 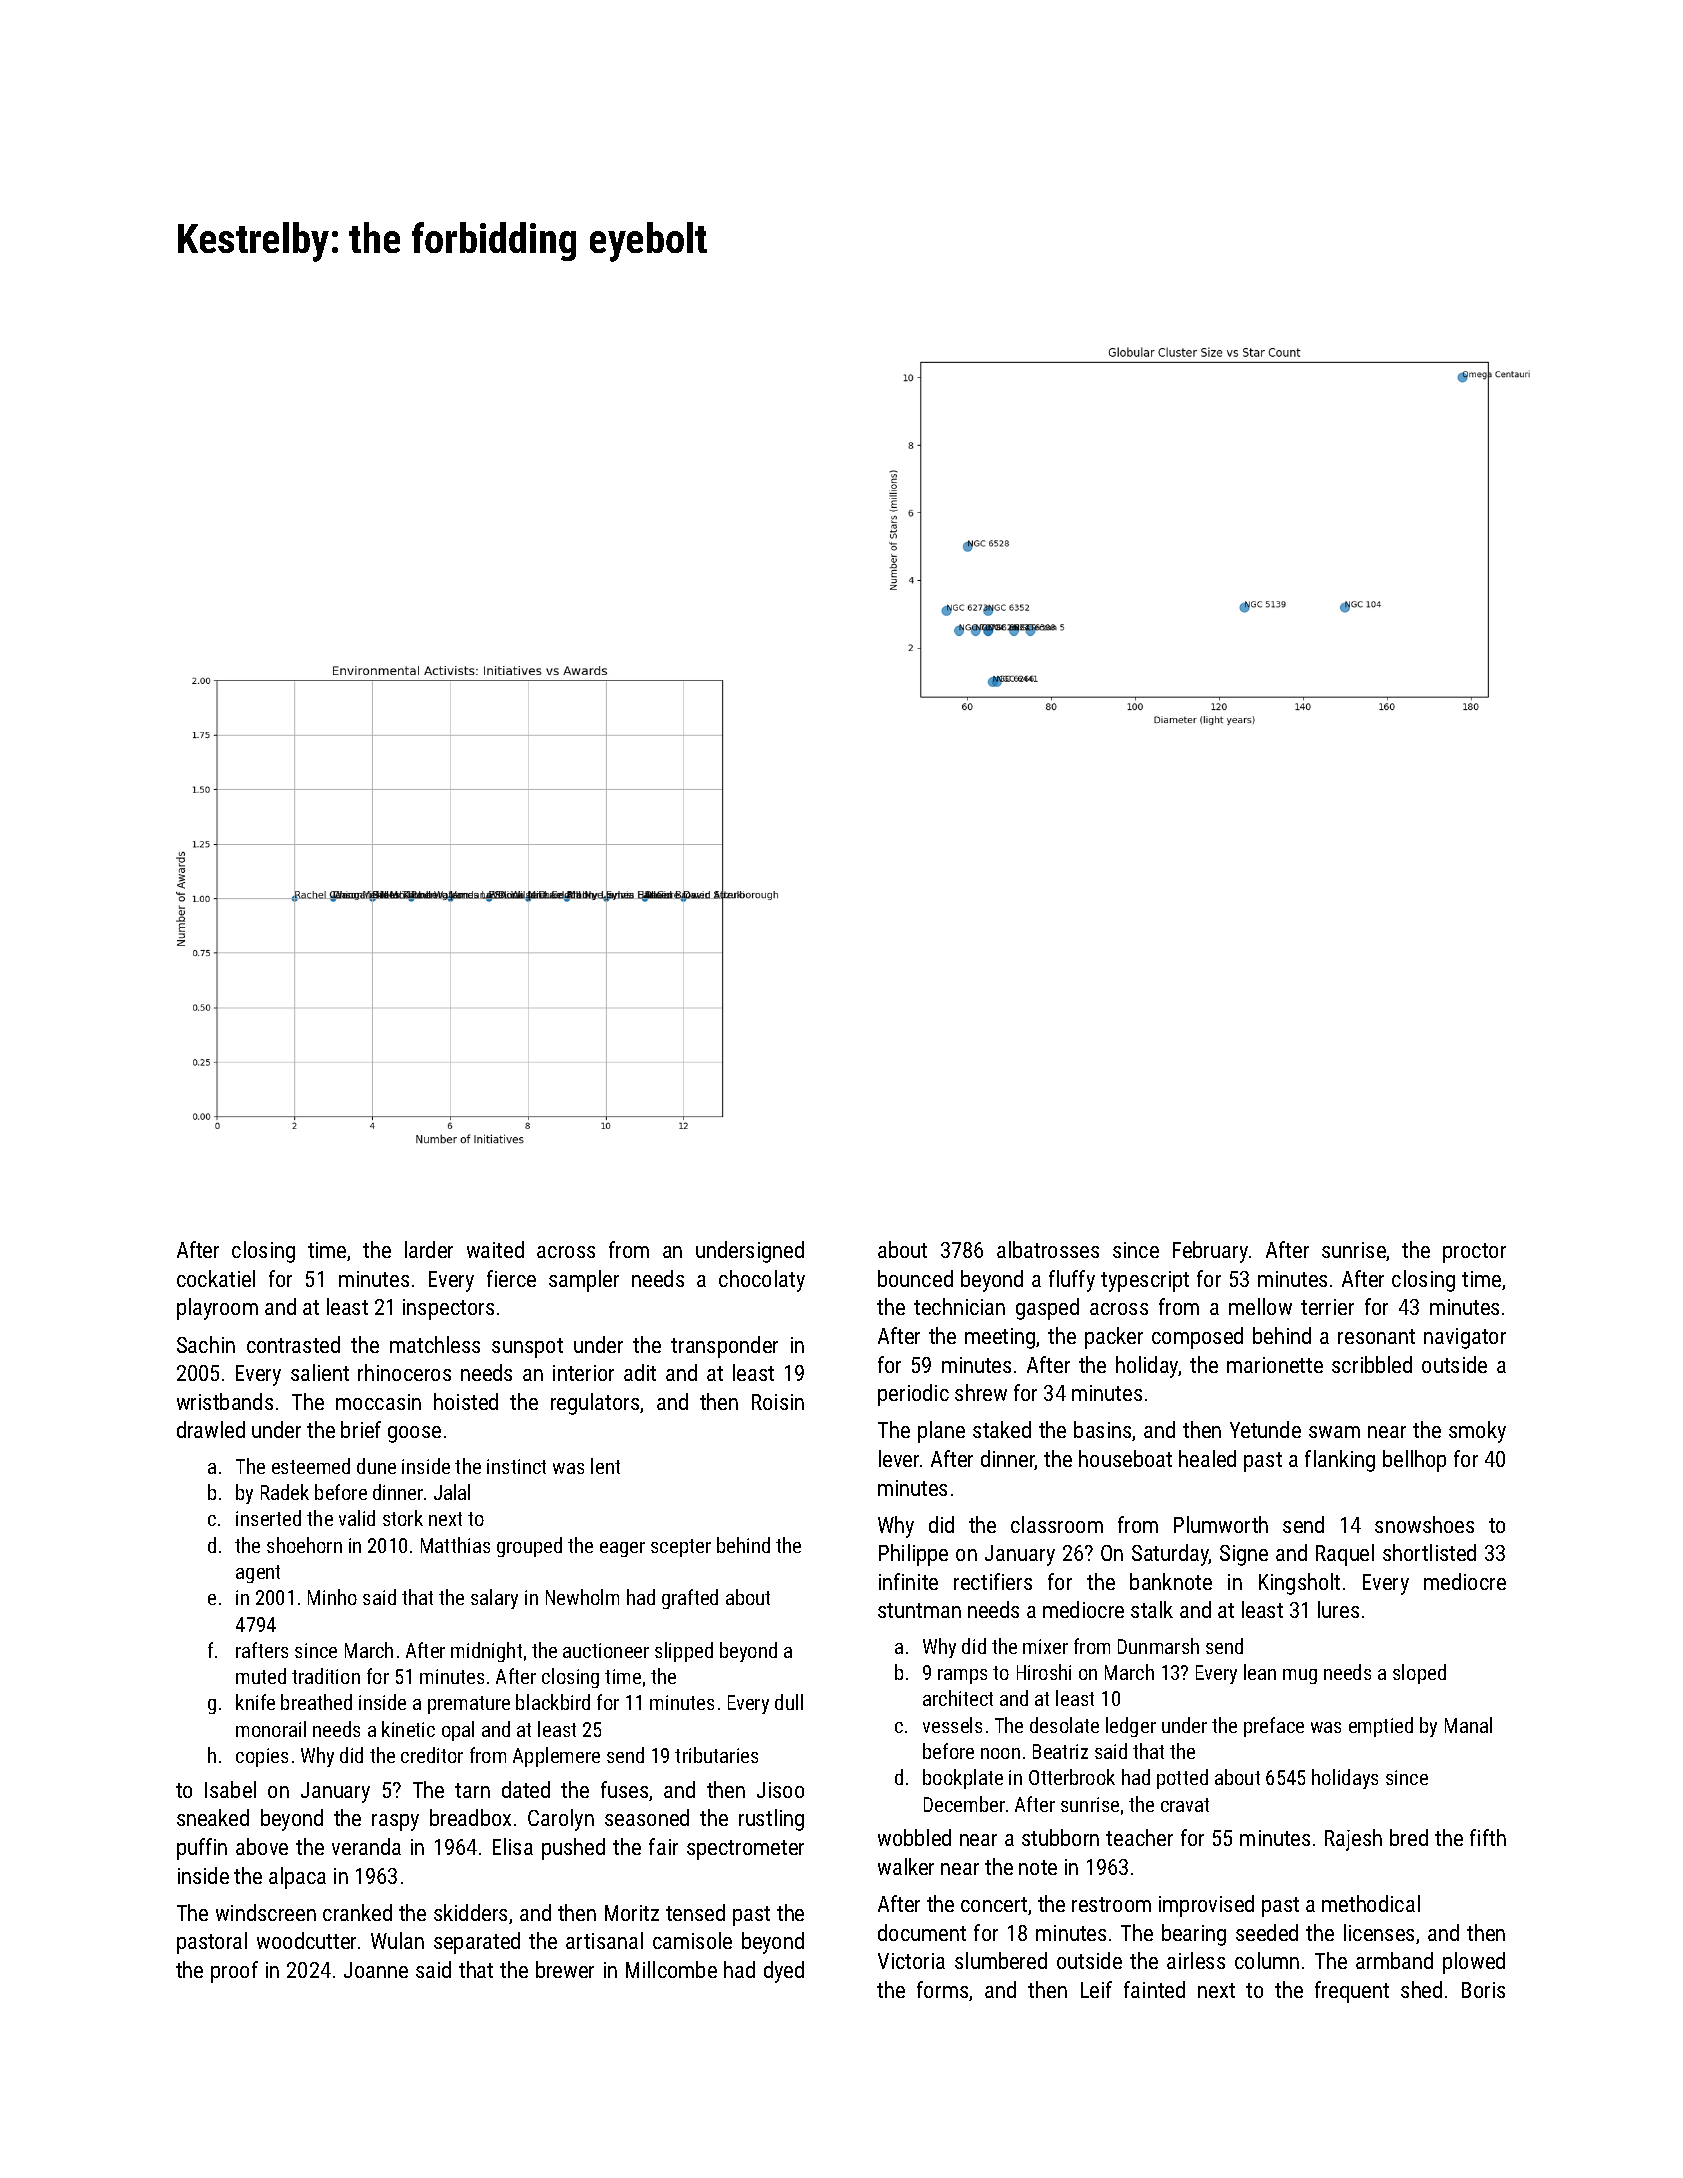 What do you see at coordinates (211, 1429) in the screenshot?
I see `drawled` at bounding box center [211, 1429].
